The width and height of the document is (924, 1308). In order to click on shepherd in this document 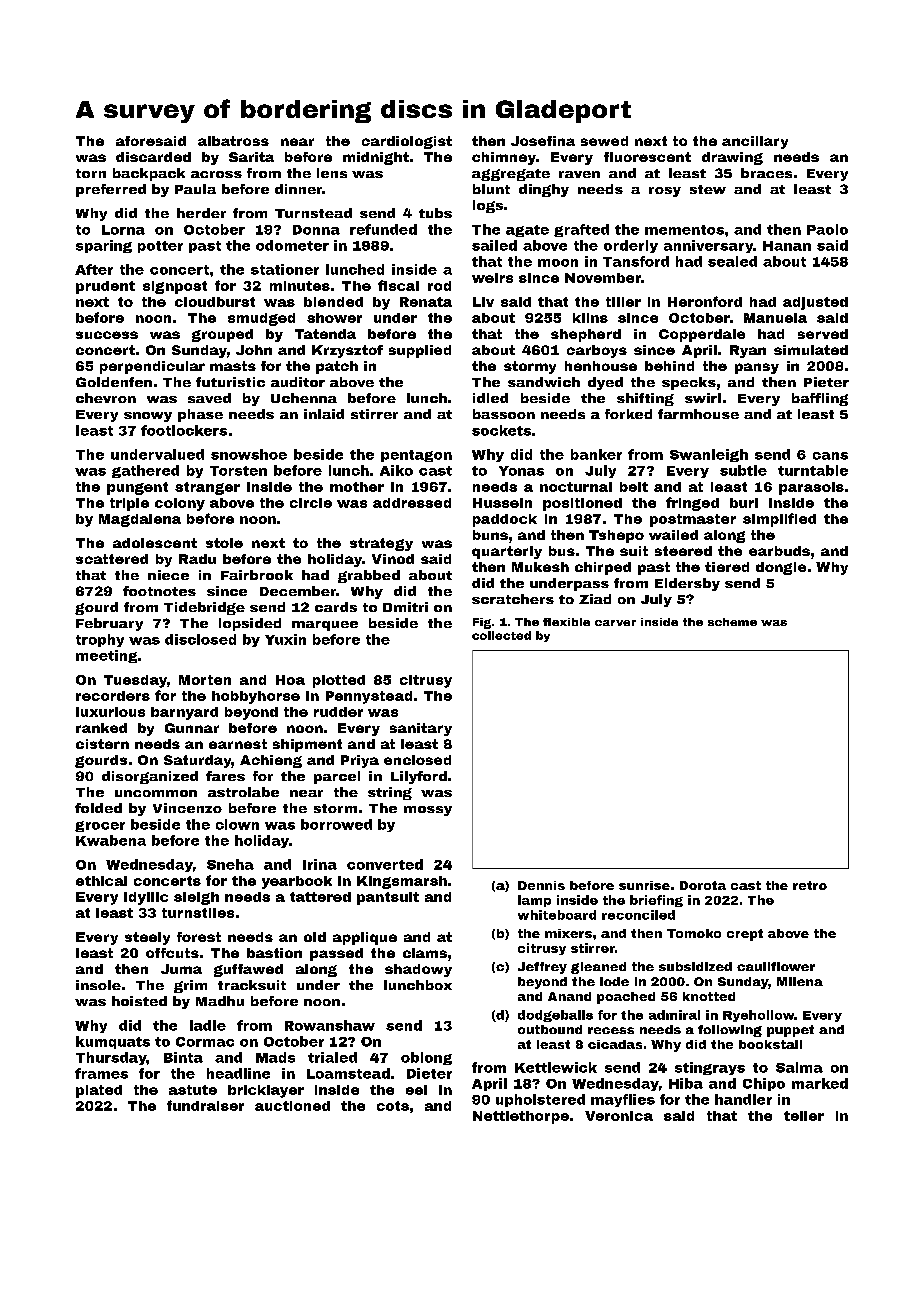, I will do `click(586, 335)`.
